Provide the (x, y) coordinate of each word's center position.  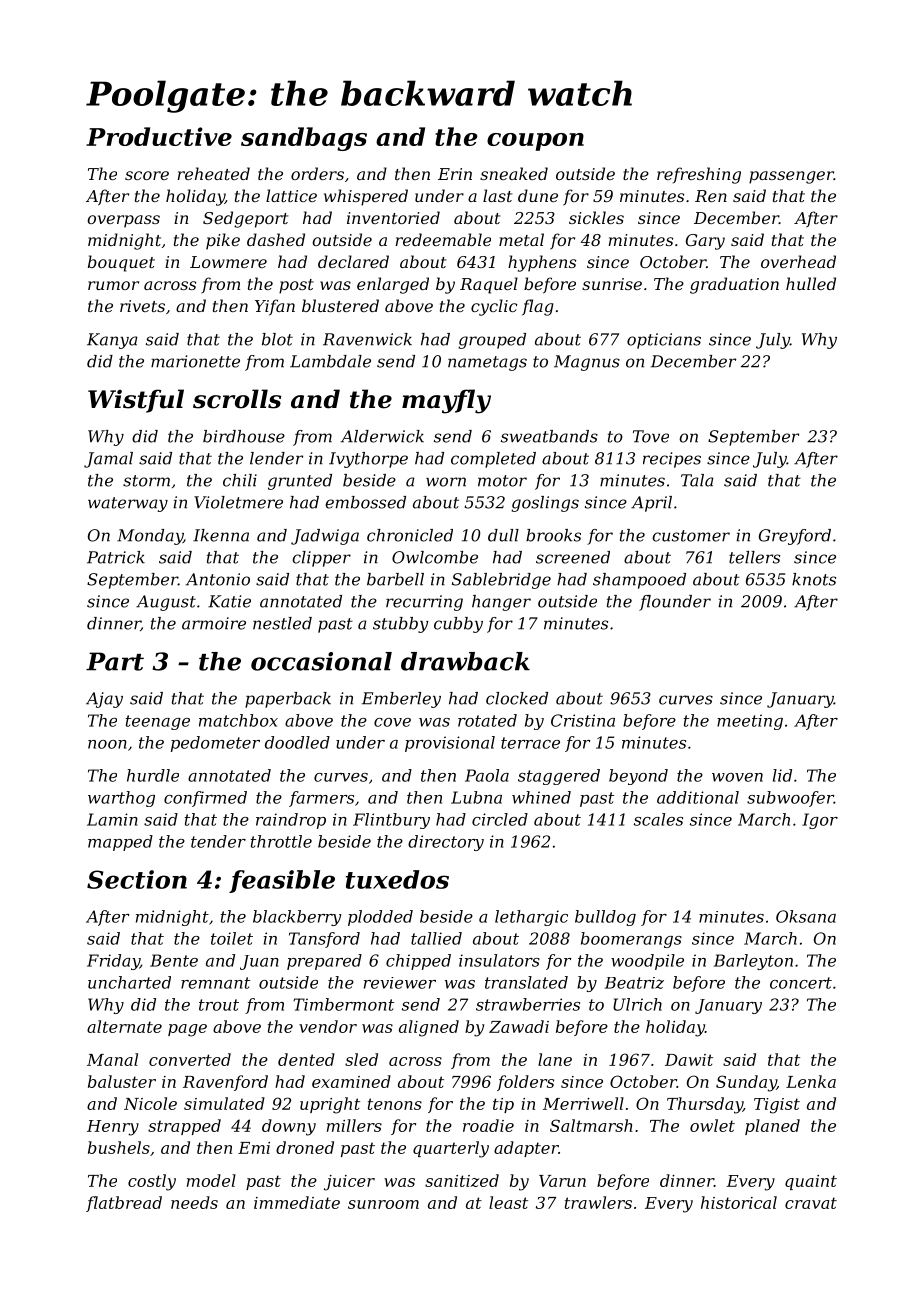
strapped (184, 1127)
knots (814, 579)
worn (446, 482)
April (651, 504)
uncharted (129, 982)
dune (538, 195)
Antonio (218, 579)
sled (361, 1059)
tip (503, 1105)
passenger (791, 177)
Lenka (811, 1081)
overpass (123, 221)
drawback (465, 661)
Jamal (108, 460)
